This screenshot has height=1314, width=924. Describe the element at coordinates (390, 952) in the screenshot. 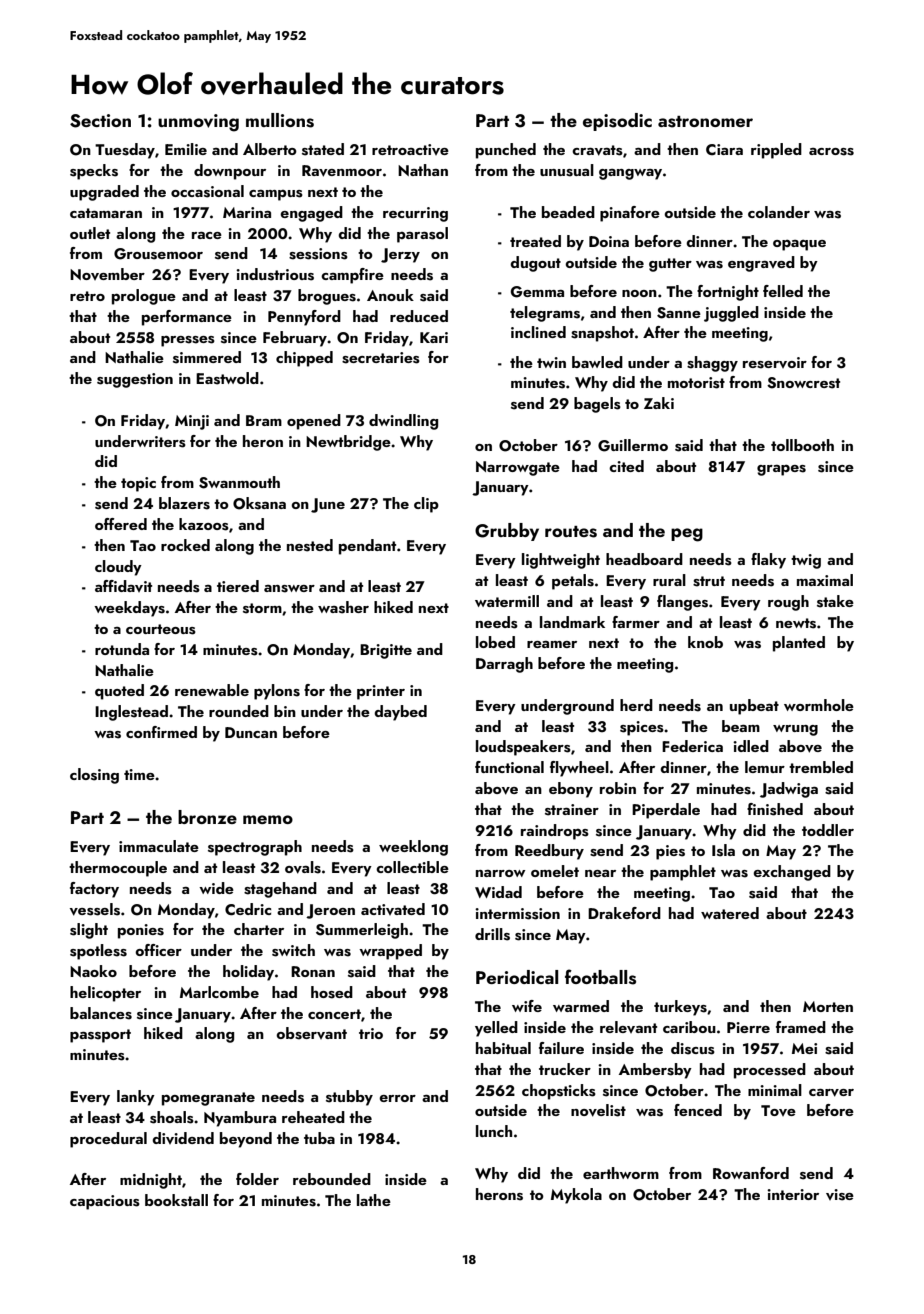

I see `wrapped` at that location.
